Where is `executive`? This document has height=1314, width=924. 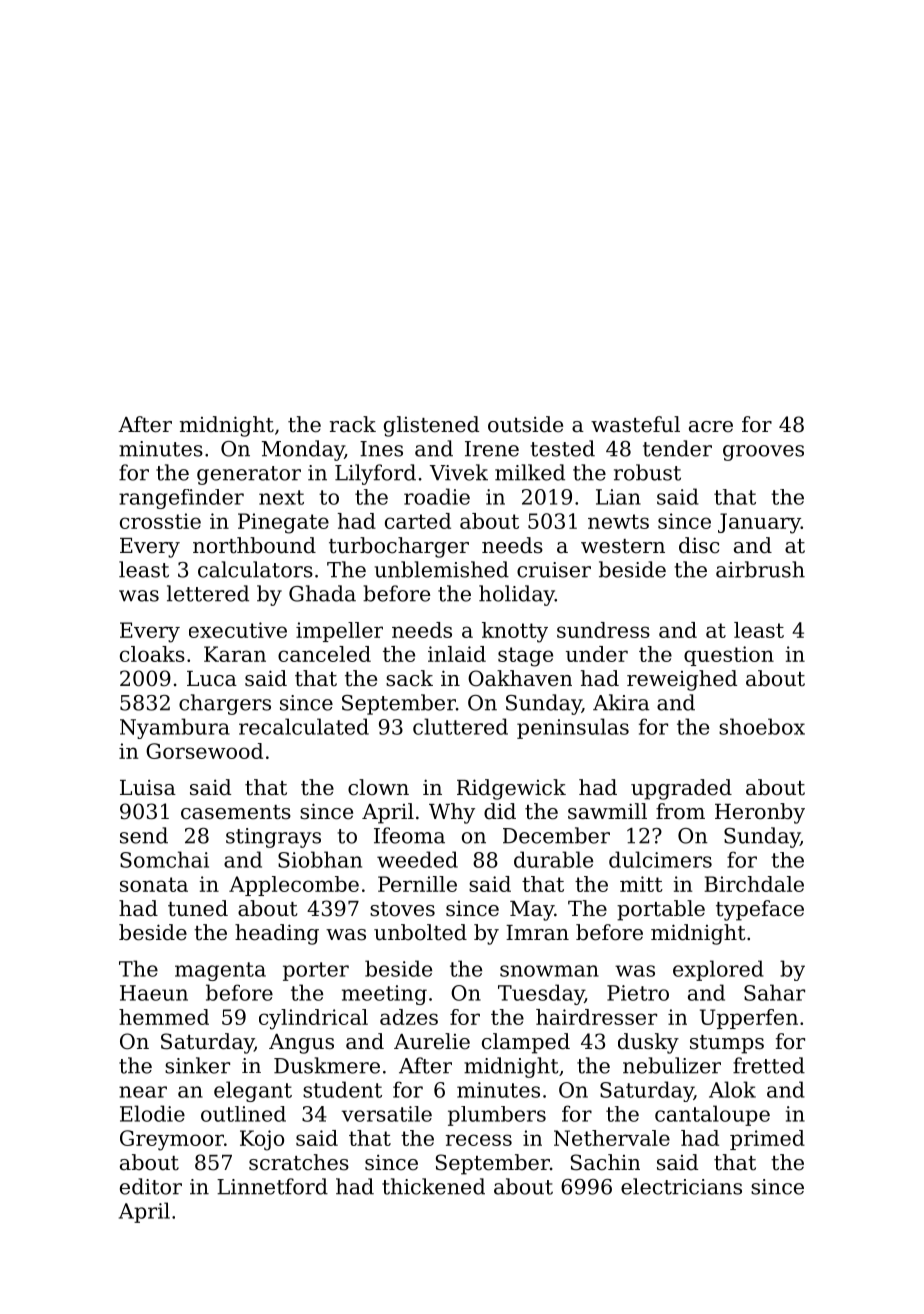
executive is located at coordinates (238, 630).
